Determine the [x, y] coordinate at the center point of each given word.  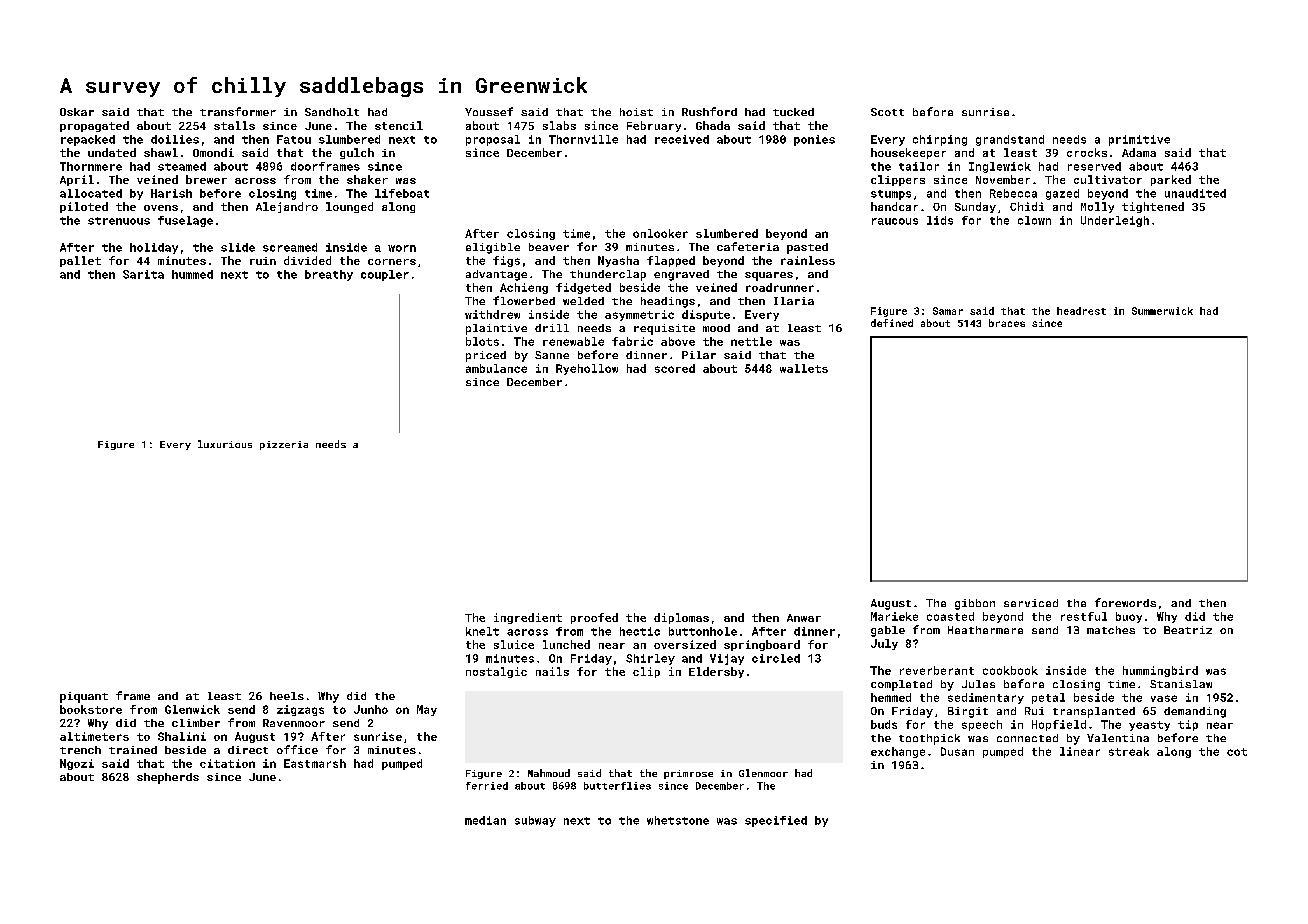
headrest [1081, 311]
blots [482, 341]
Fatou [294, 139]
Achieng [524, 288]
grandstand [1010, 140]
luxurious [225, 444]
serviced [1031, 603]
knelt [482, 631]
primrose [688, 774]
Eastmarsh [315, 763]
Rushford [709, 111]
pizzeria [284, 445]
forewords [1125, 602]
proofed [594, 618]
